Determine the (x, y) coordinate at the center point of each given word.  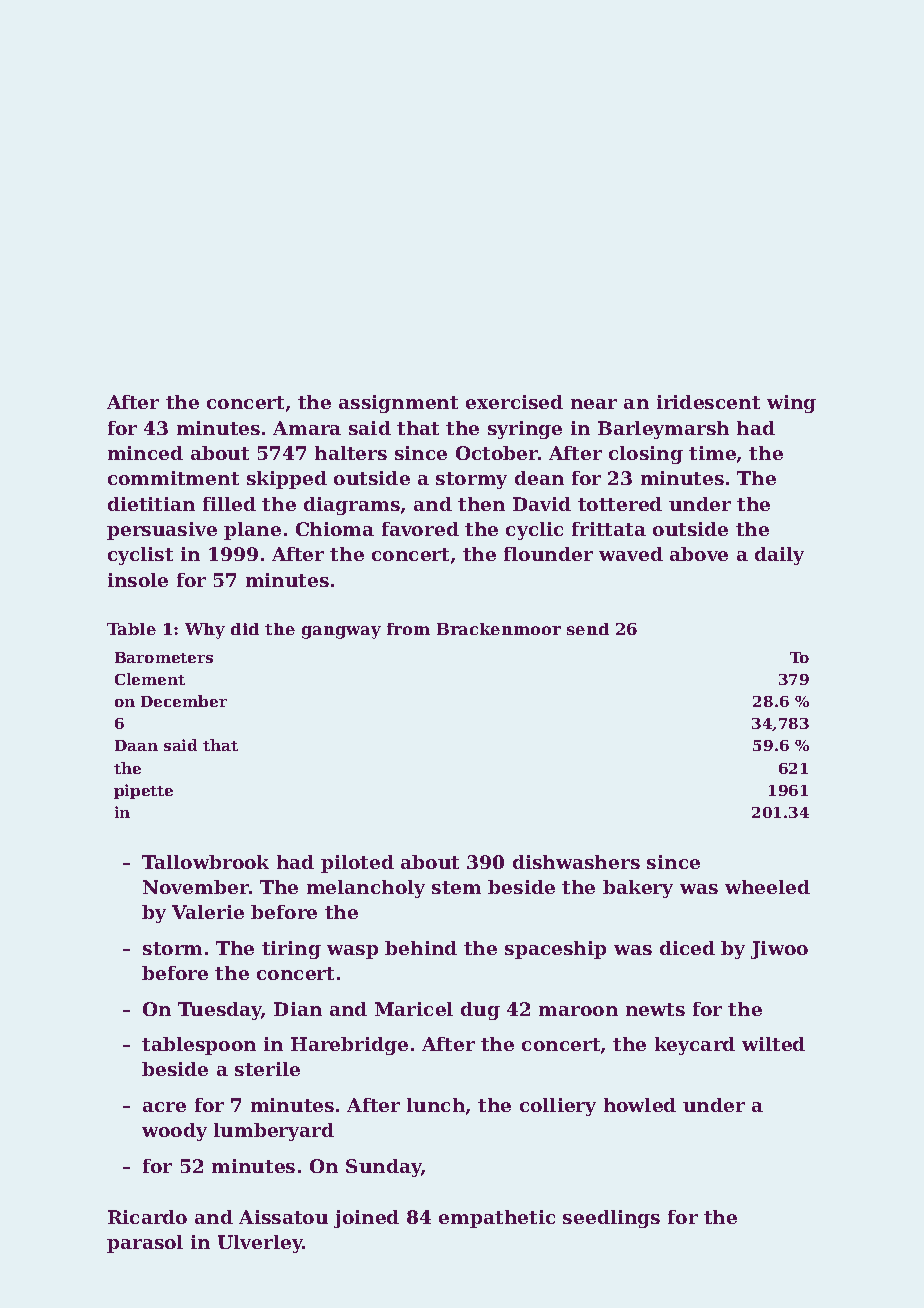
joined (366, 1219)
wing (791, 404)
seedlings (611, 1219)
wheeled (767, 887)
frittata (609, 529)
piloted (357, 864)
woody (174, 1132)
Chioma (335, 529)
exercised (514, 402)
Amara (307, 428)
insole (138, 580)
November (196, 887)
